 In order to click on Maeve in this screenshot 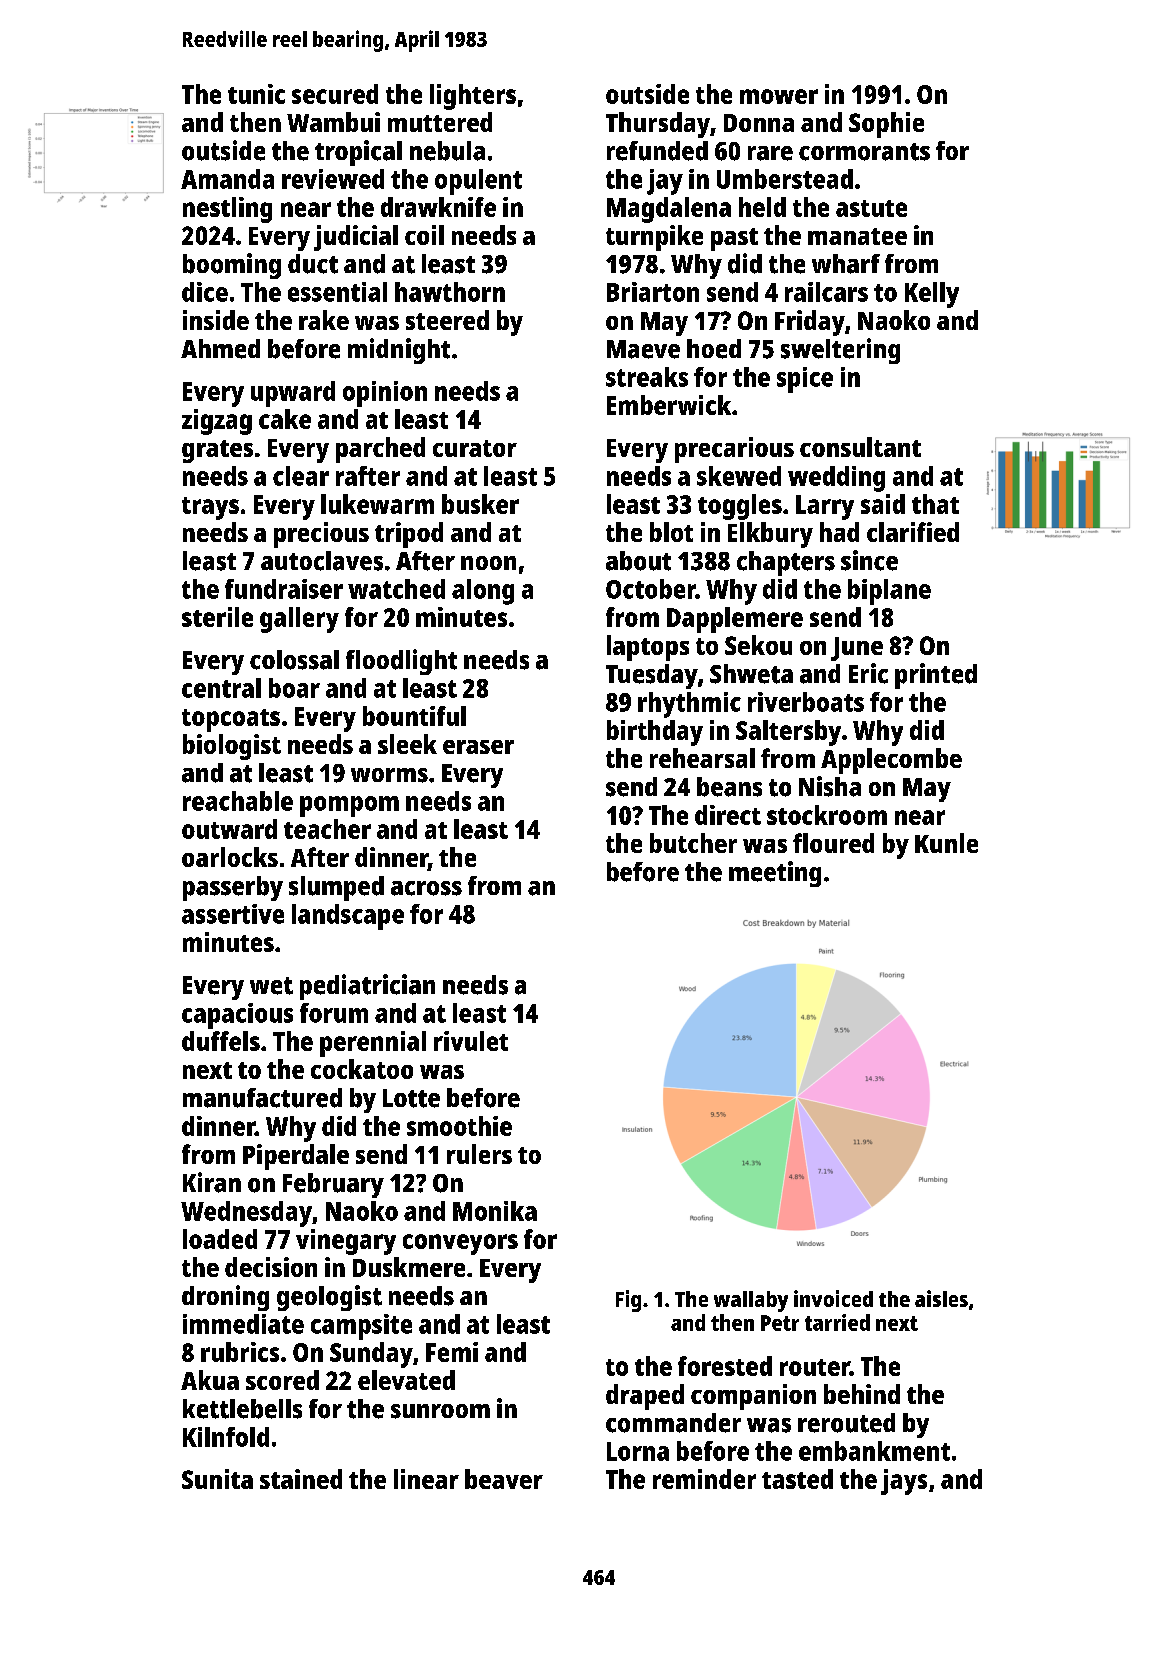, I will do `click(643, 349)`.
